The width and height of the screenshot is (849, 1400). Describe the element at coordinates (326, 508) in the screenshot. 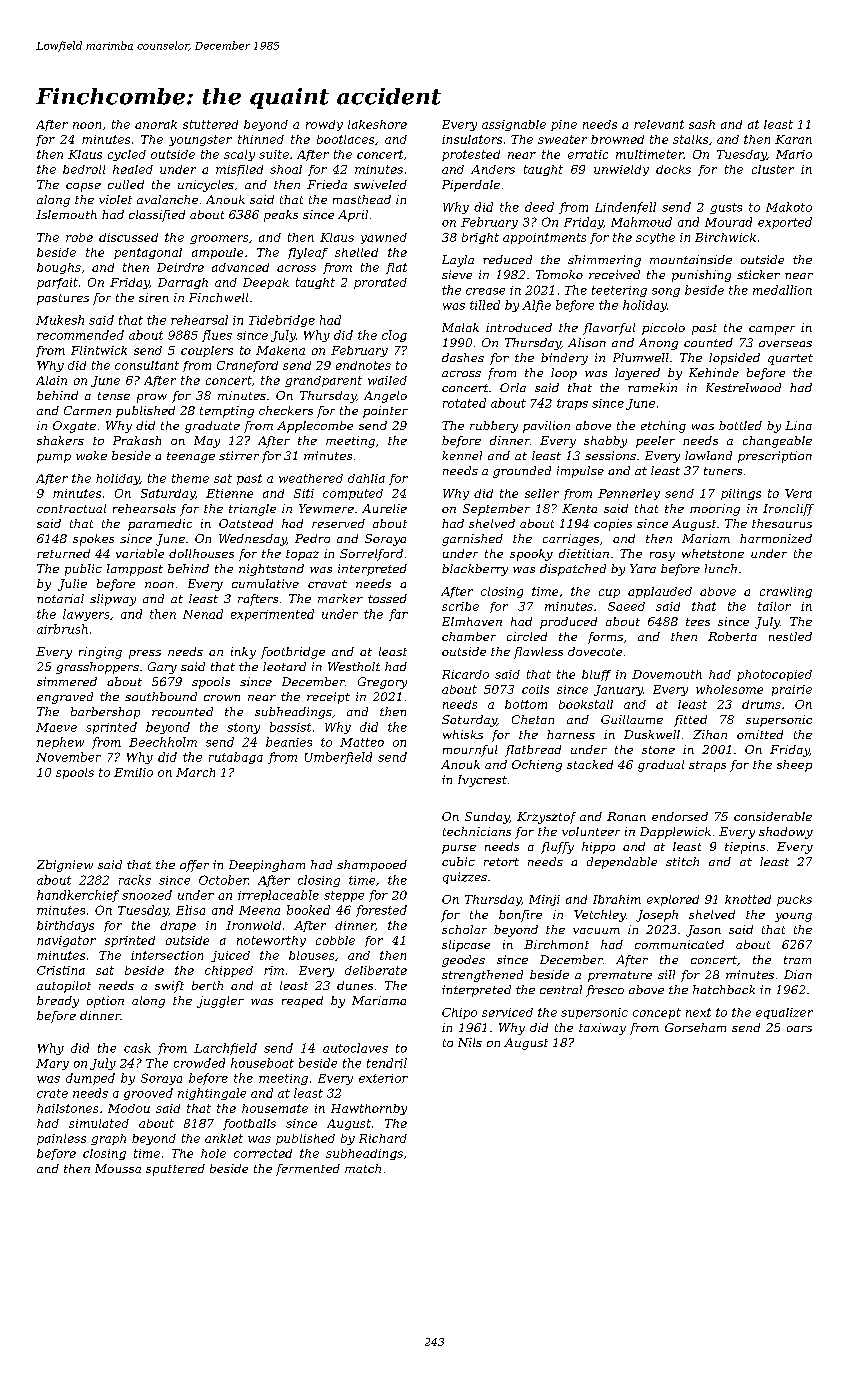

I see `Yewmere` at that location.
